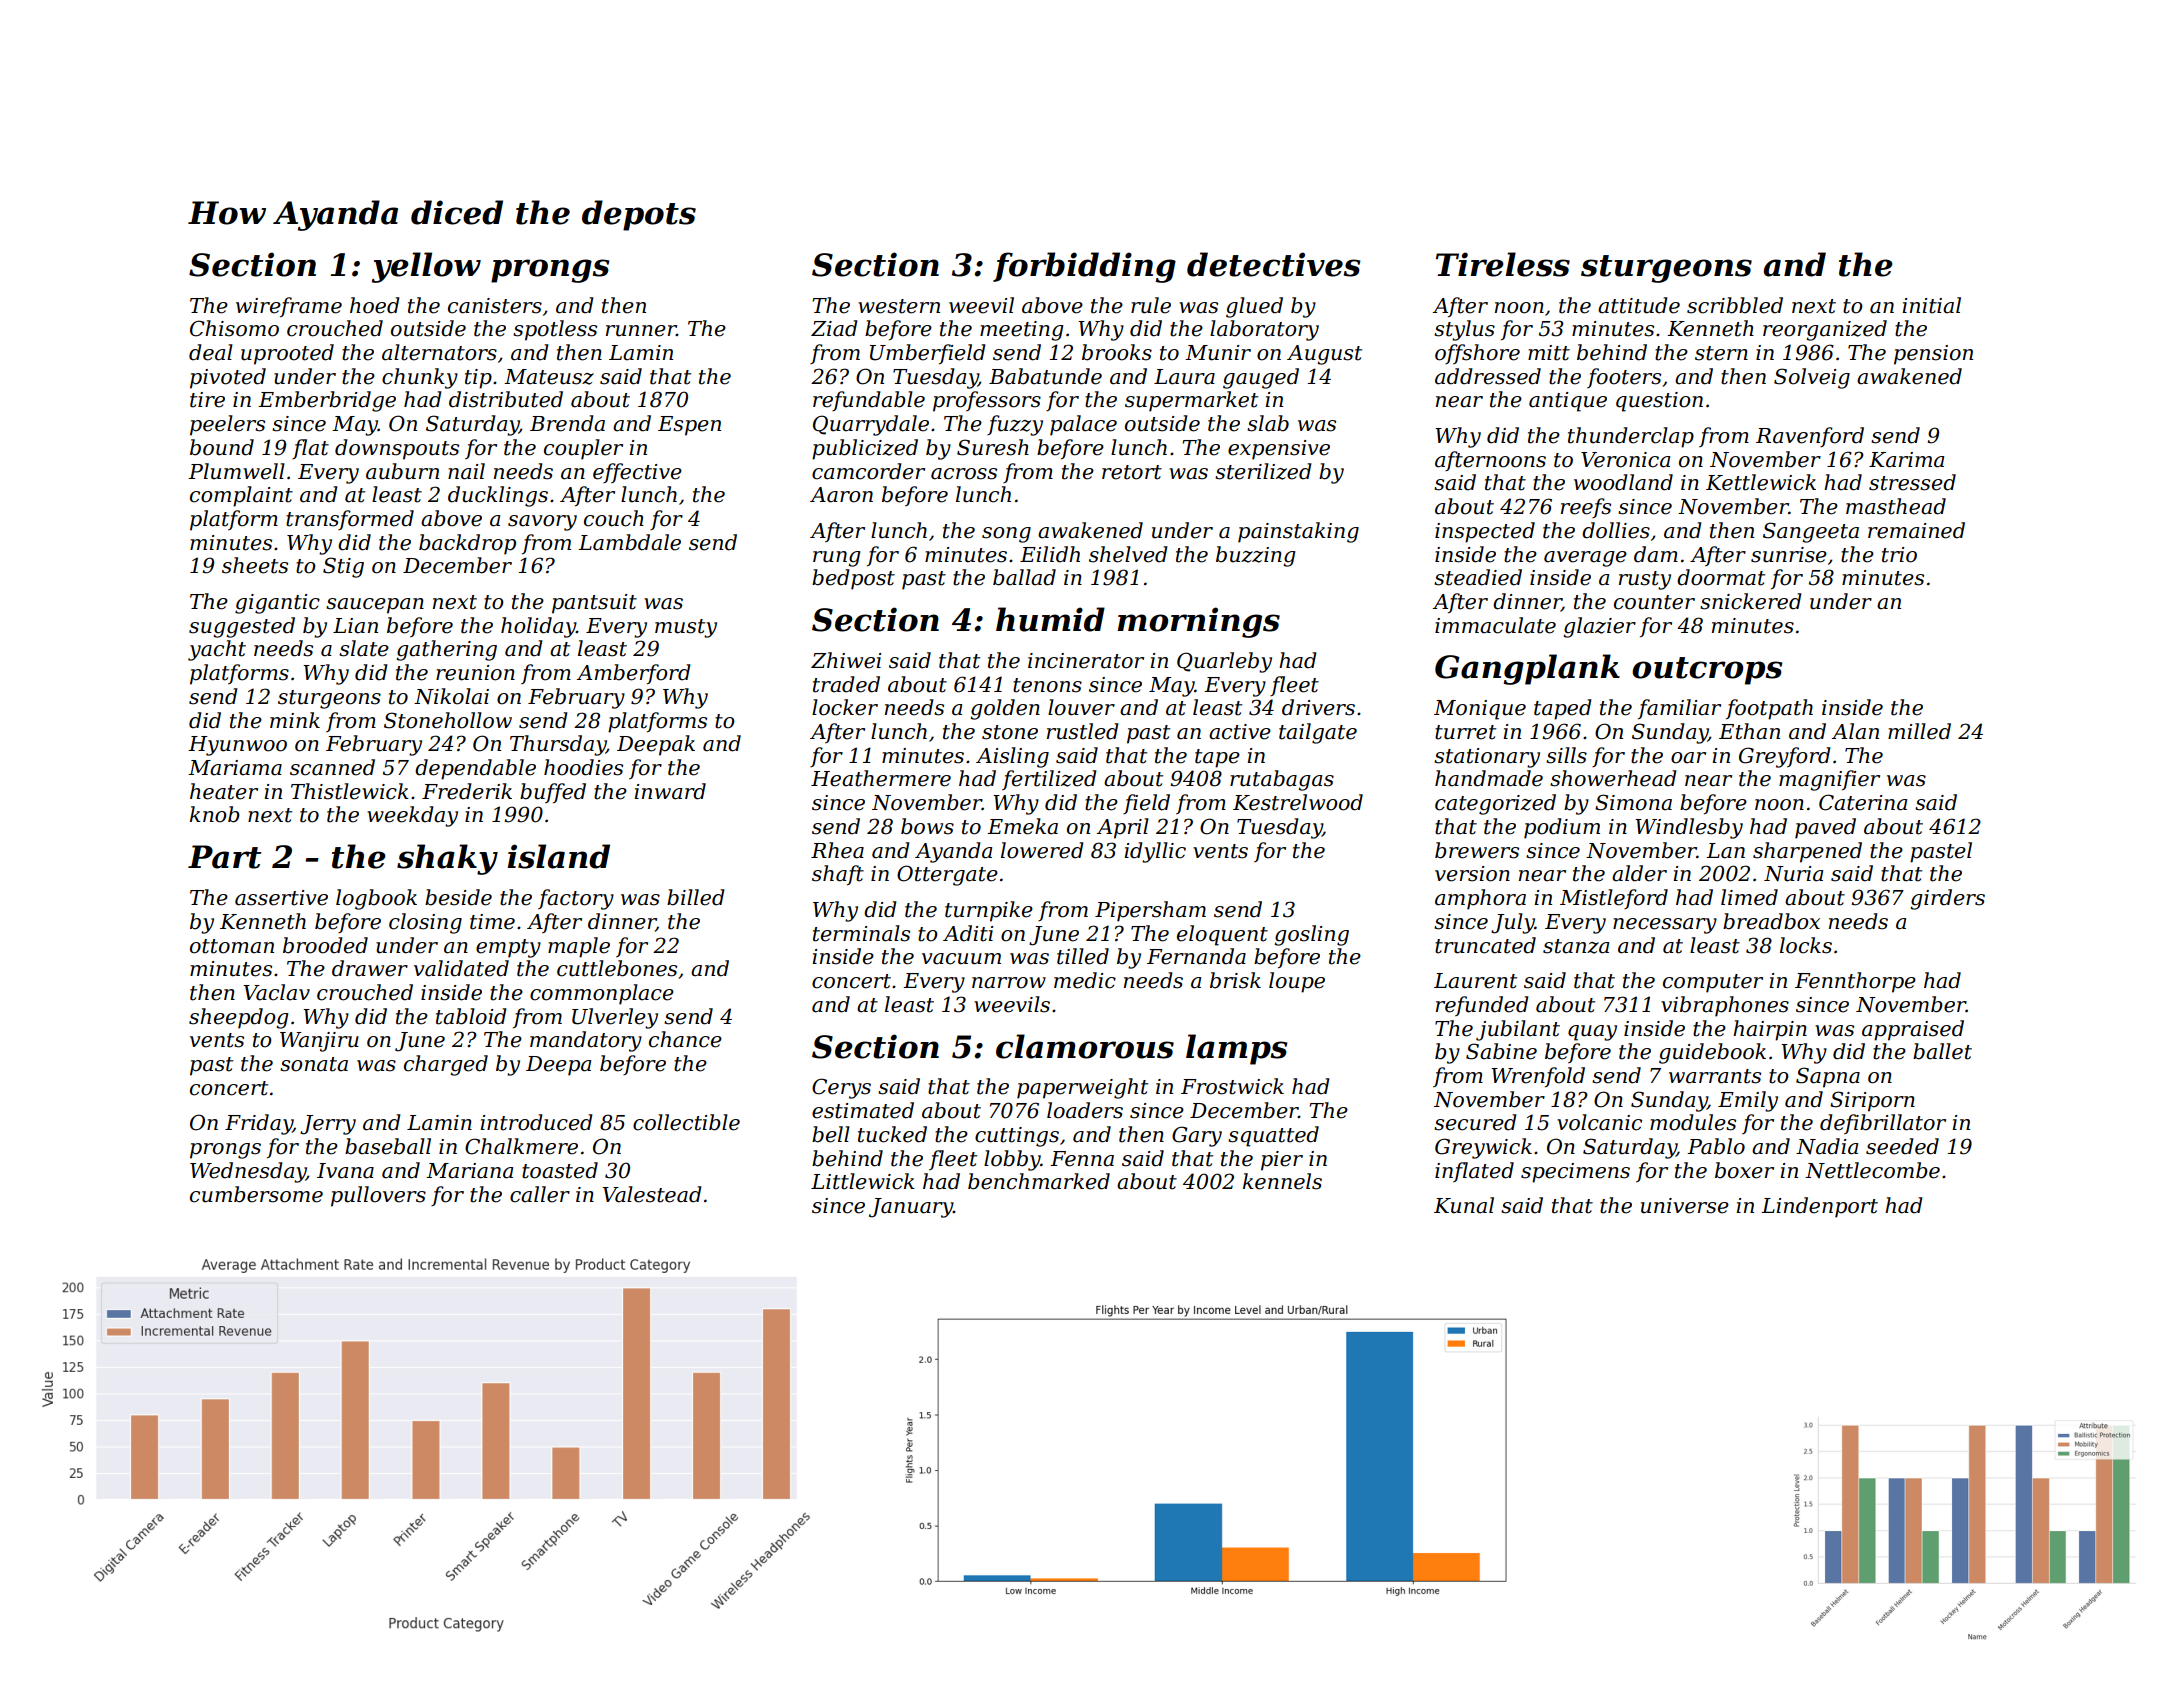 Image resolution: width=2178 pixels, height=1683 pixels. What do you see at coordinates (1645, 580) in the screenshot?
I see `rusty` at bounding box center [1645, 580].
